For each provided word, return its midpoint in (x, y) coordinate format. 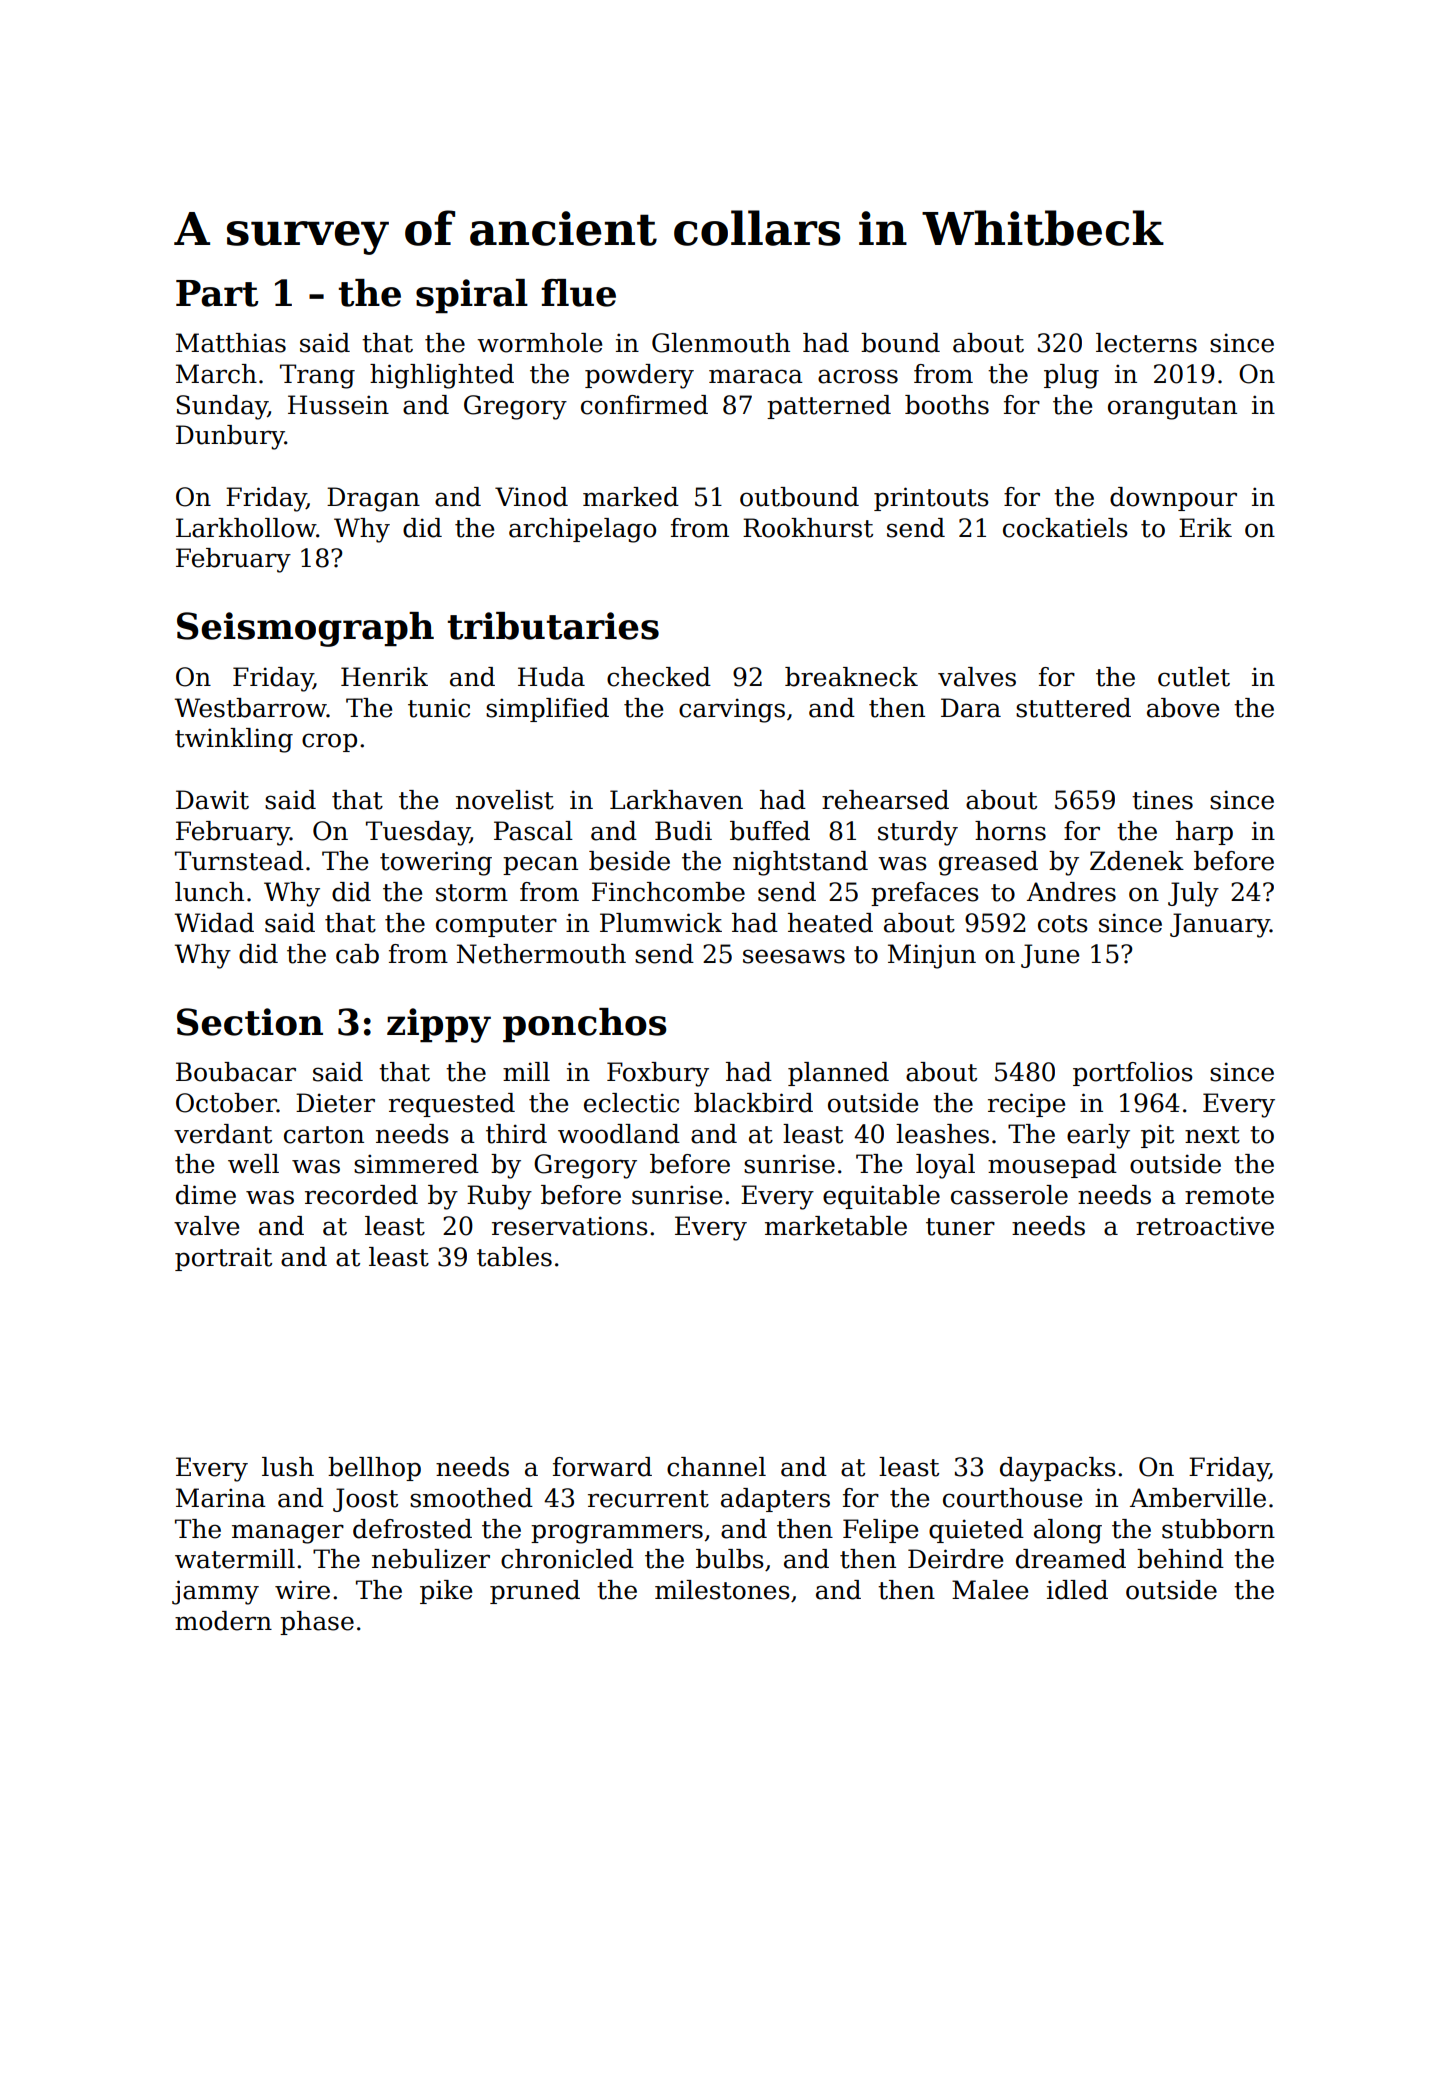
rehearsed (885, 800)
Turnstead (239, 861)
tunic (439, 708)
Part (217, 293)
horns (1010, 831)
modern (223, 1621)
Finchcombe (668, 892)
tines (1162, 800)
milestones (722, 1590)
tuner (960, 1227)
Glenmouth (721, 343)
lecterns (1146, 343)
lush (288, 1467)
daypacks (1058, 1469)
